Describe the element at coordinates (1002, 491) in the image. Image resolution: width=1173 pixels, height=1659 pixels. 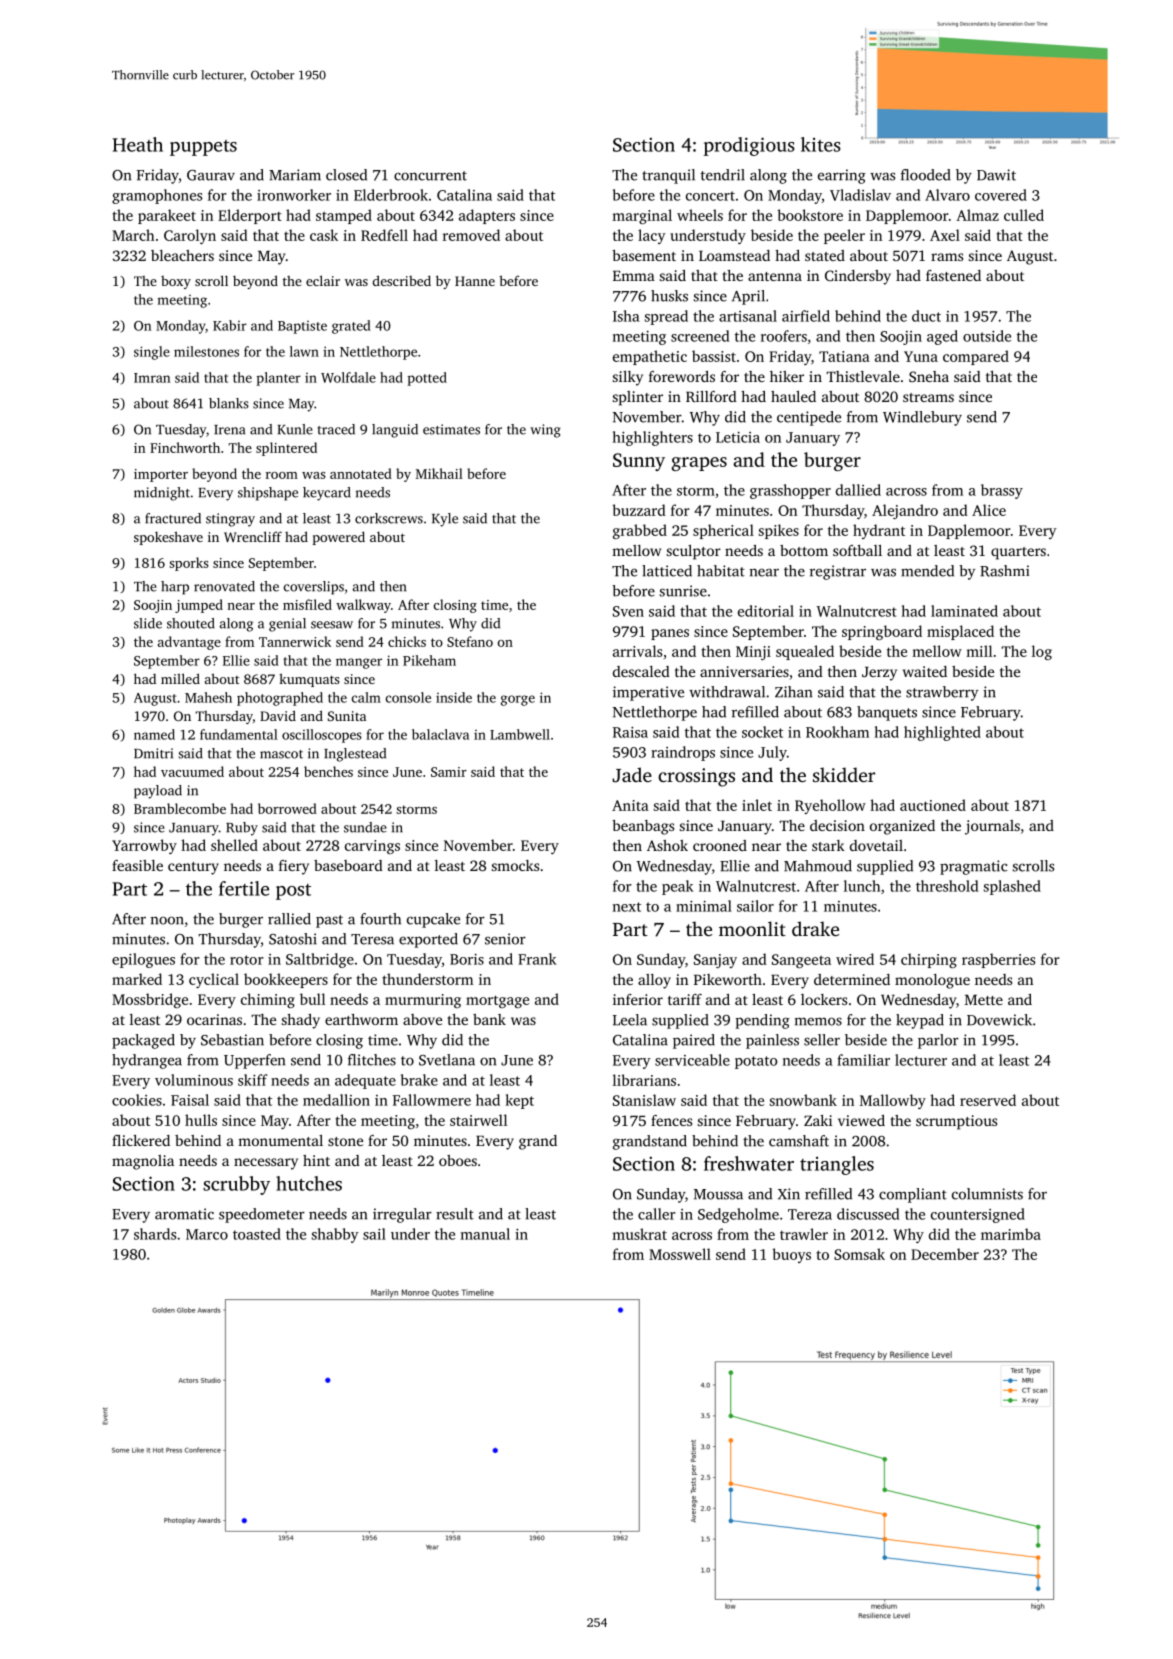
I see `brassy` at that location.
